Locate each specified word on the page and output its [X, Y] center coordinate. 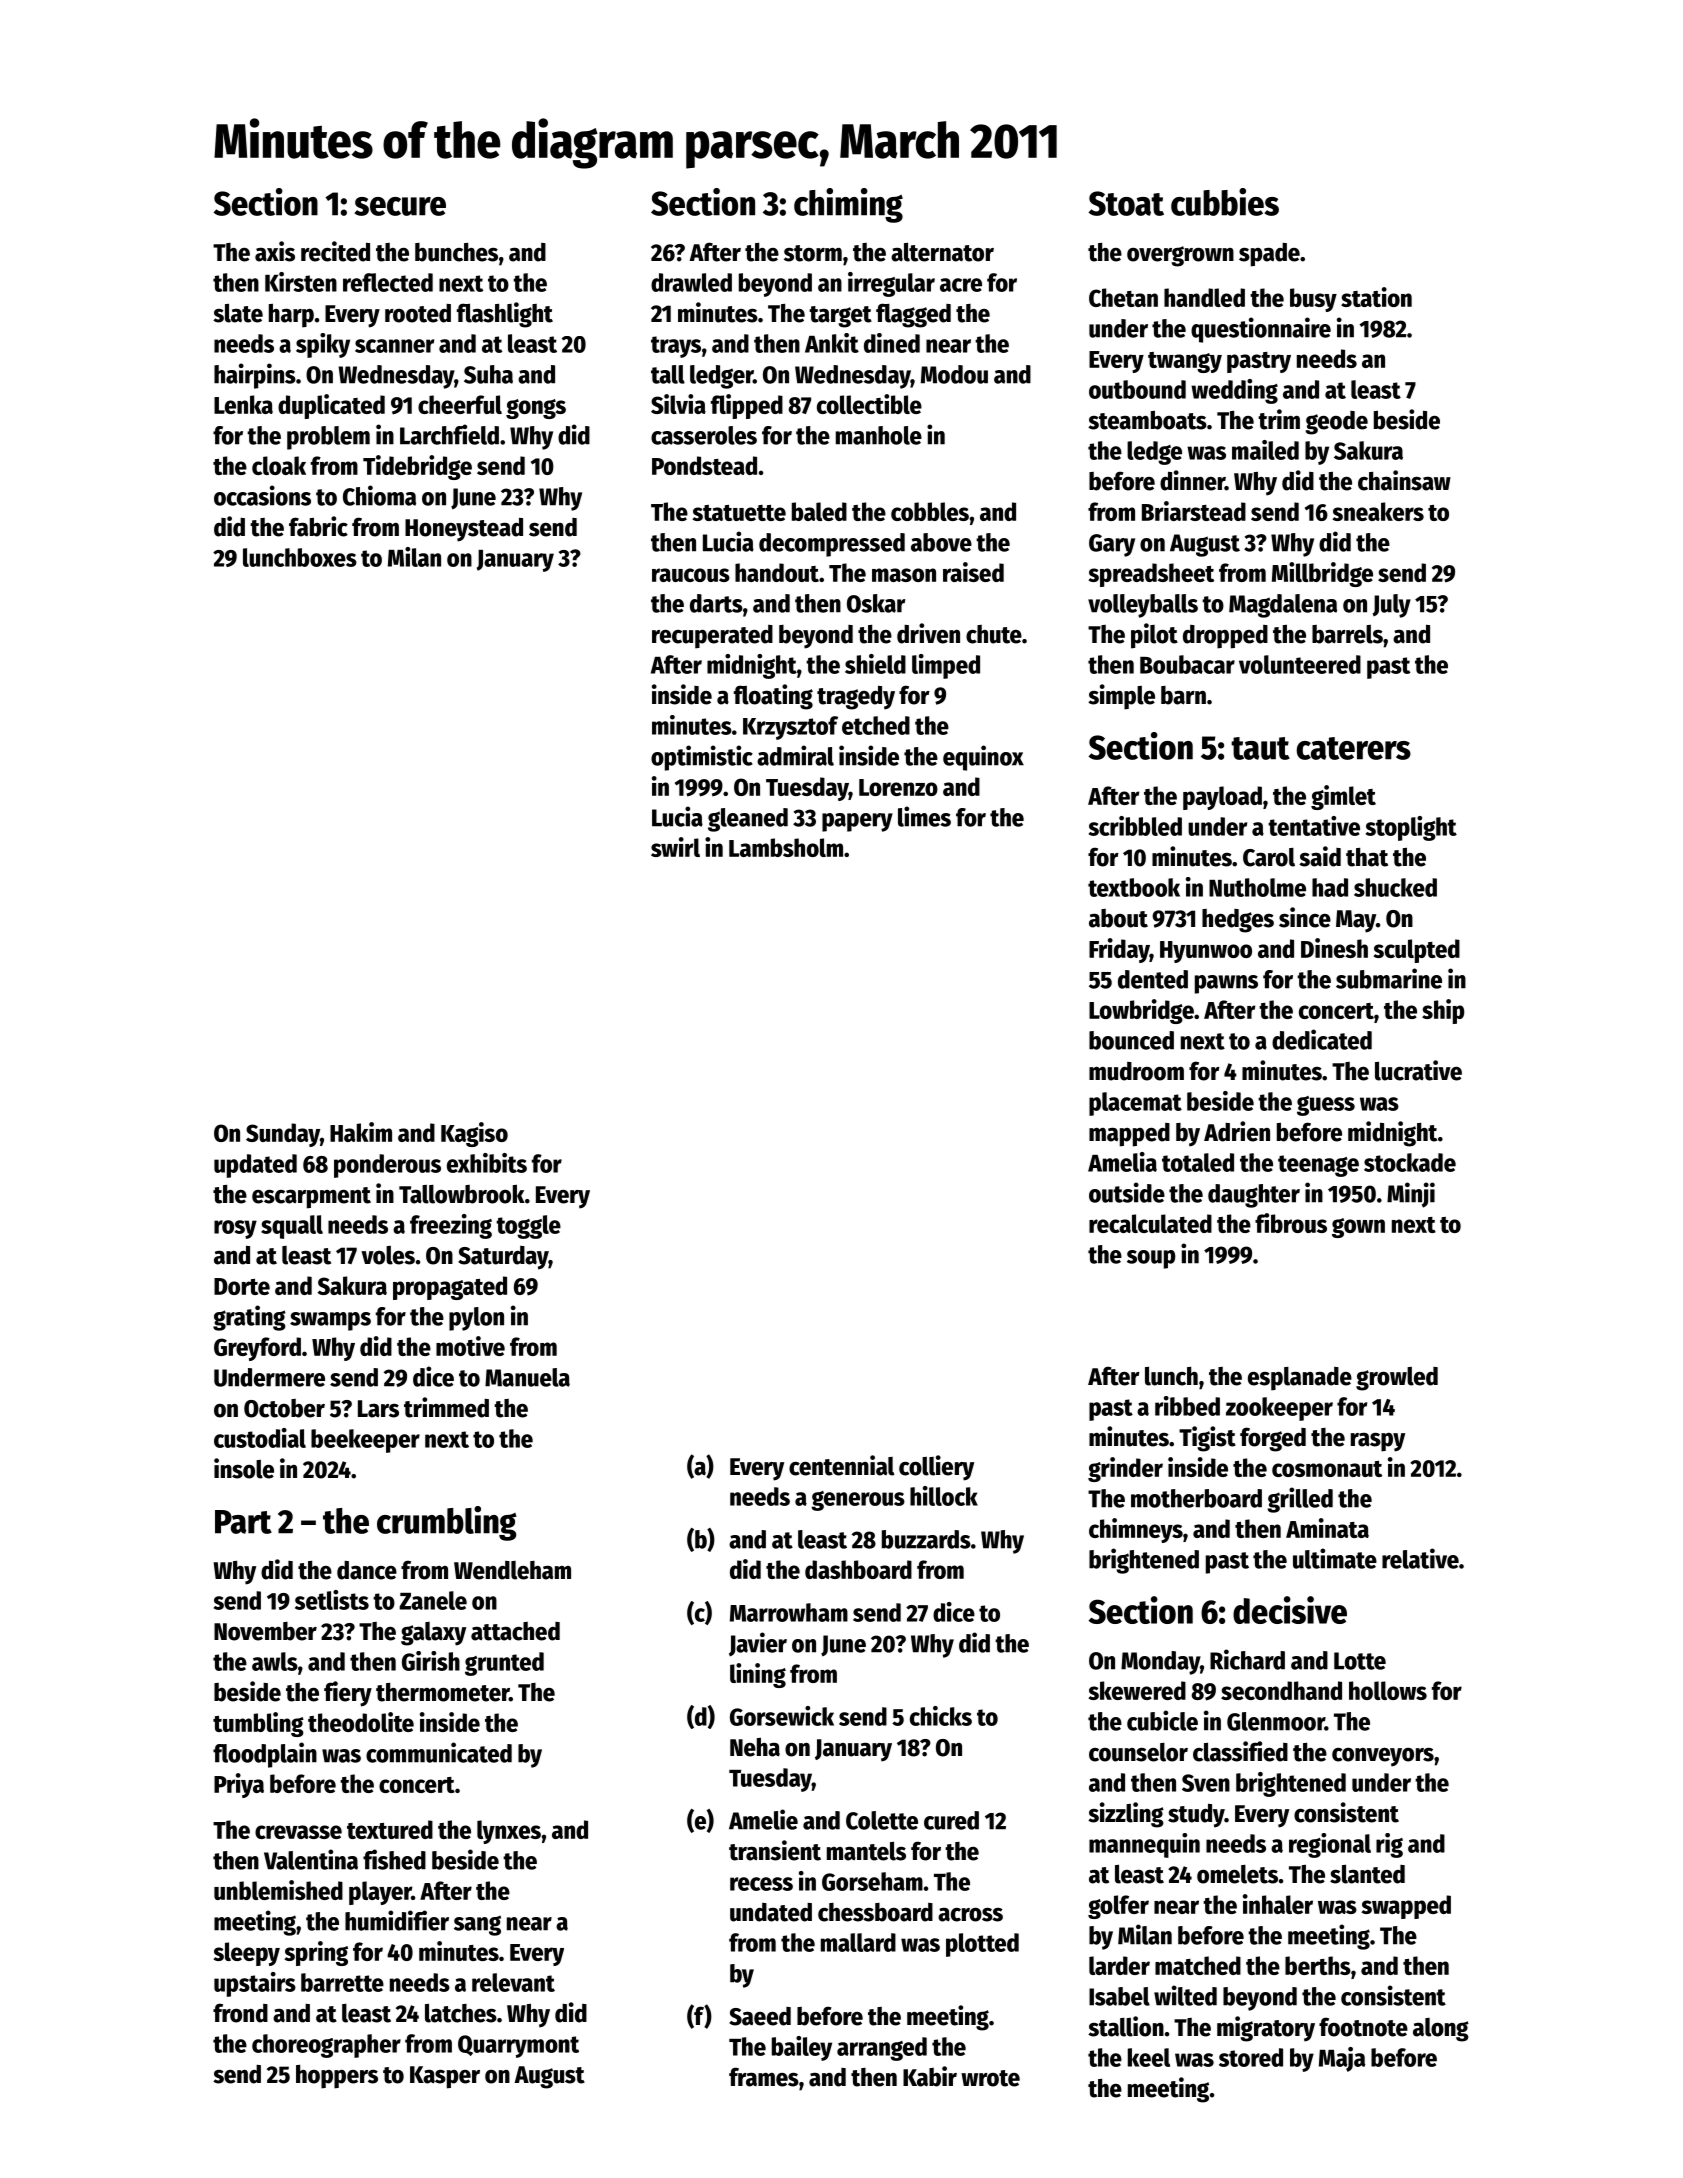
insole [244, 1468]
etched [876, 725]
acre [961, 285]
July [1392, 606]
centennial [841, 1465]
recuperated [712, 637]
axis [275, 251]
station [1376, 297]
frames [764, 2077]
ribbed [1187, 1406]
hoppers [337, 2077]
